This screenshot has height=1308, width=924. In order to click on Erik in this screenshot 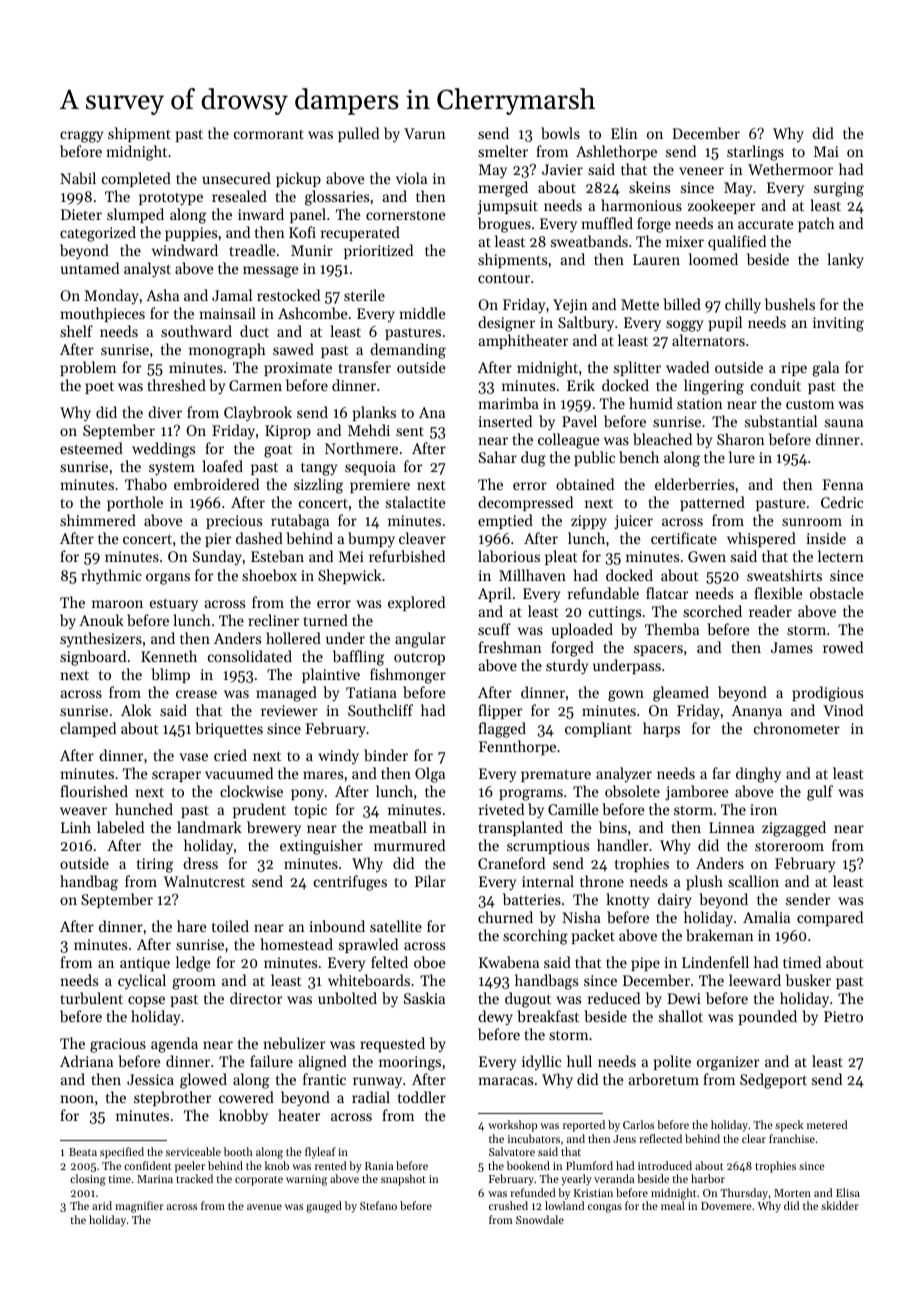, I will do `click(581, 385)`.
